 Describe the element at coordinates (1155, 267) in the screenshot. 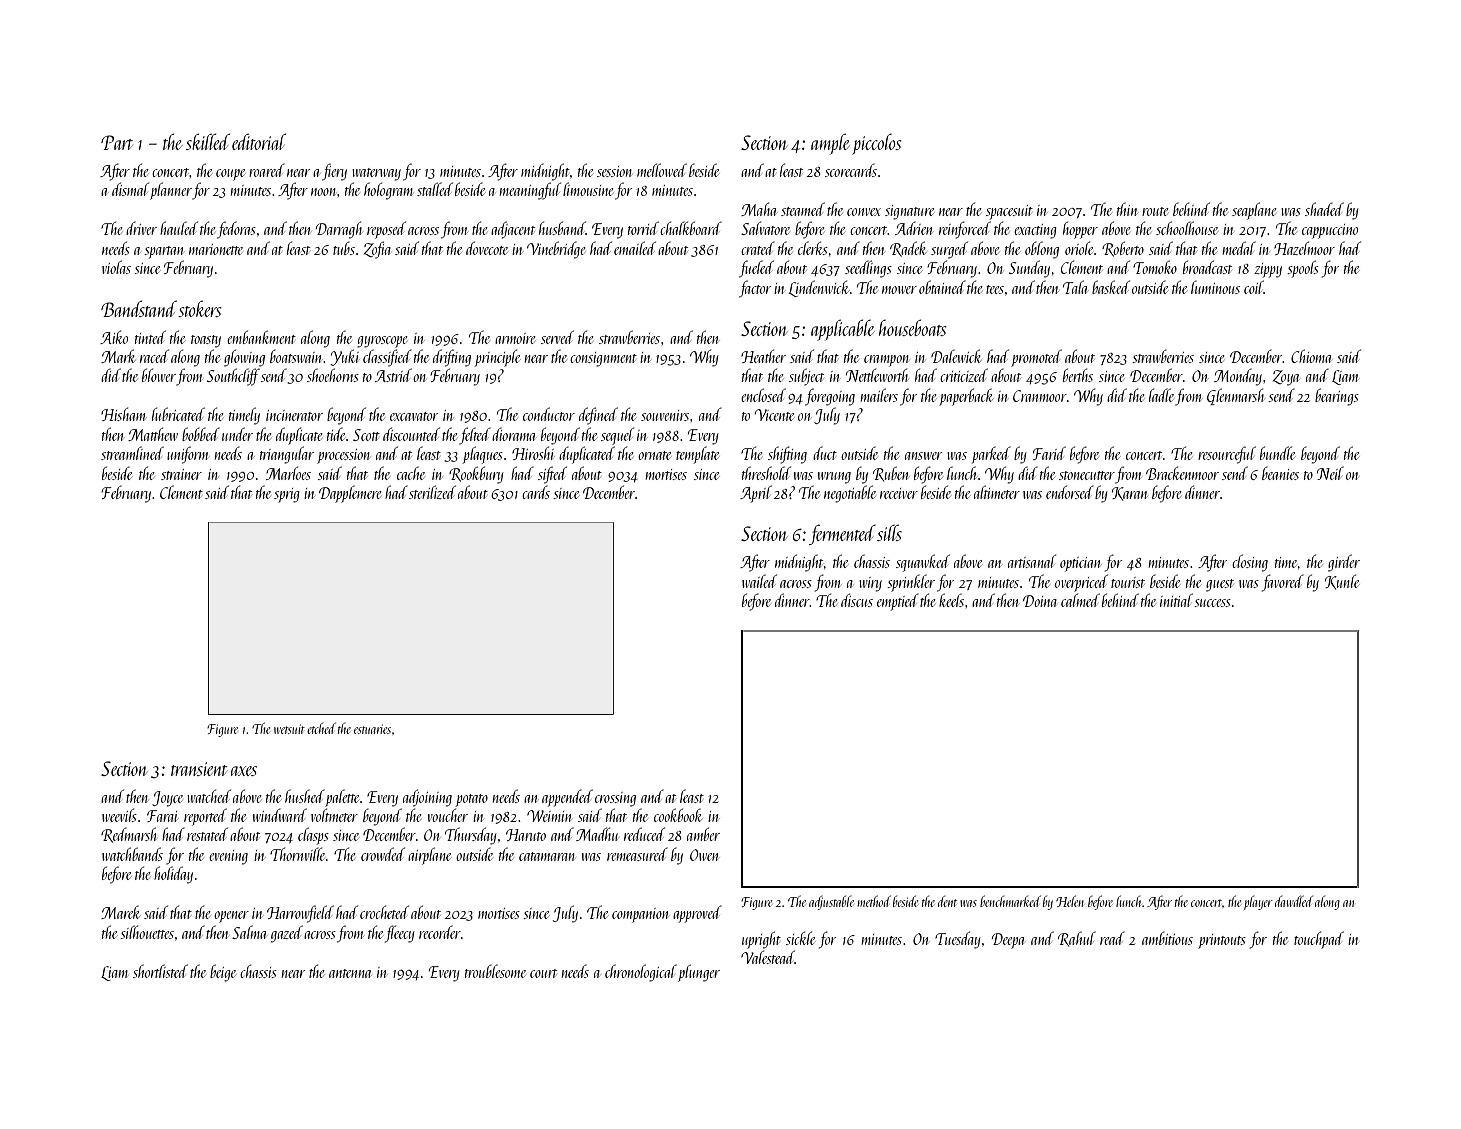

I see `Tomoko` at that location.
